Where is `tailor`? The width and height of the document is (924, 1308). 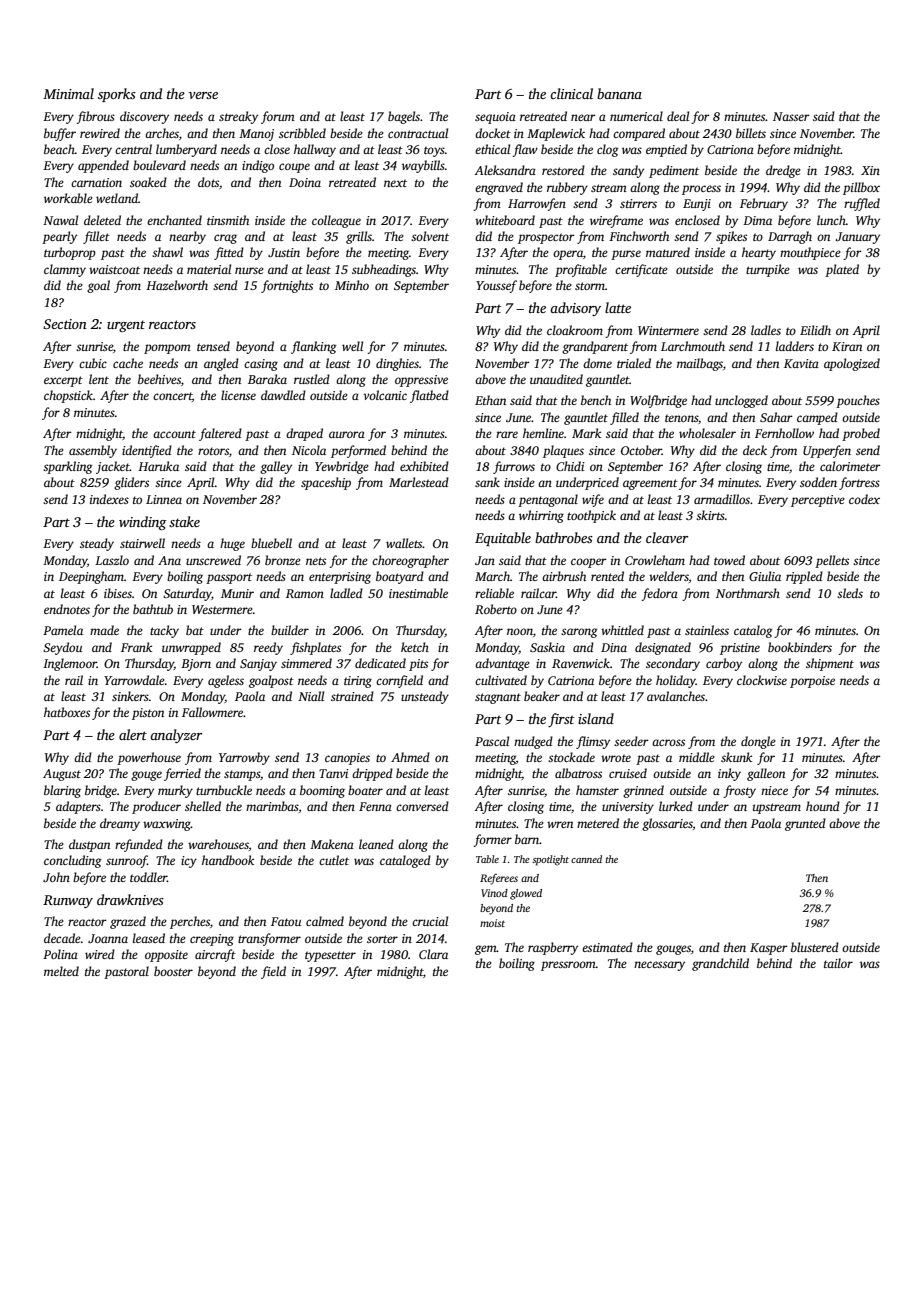
tailor is located at coordinates (838, 963).
